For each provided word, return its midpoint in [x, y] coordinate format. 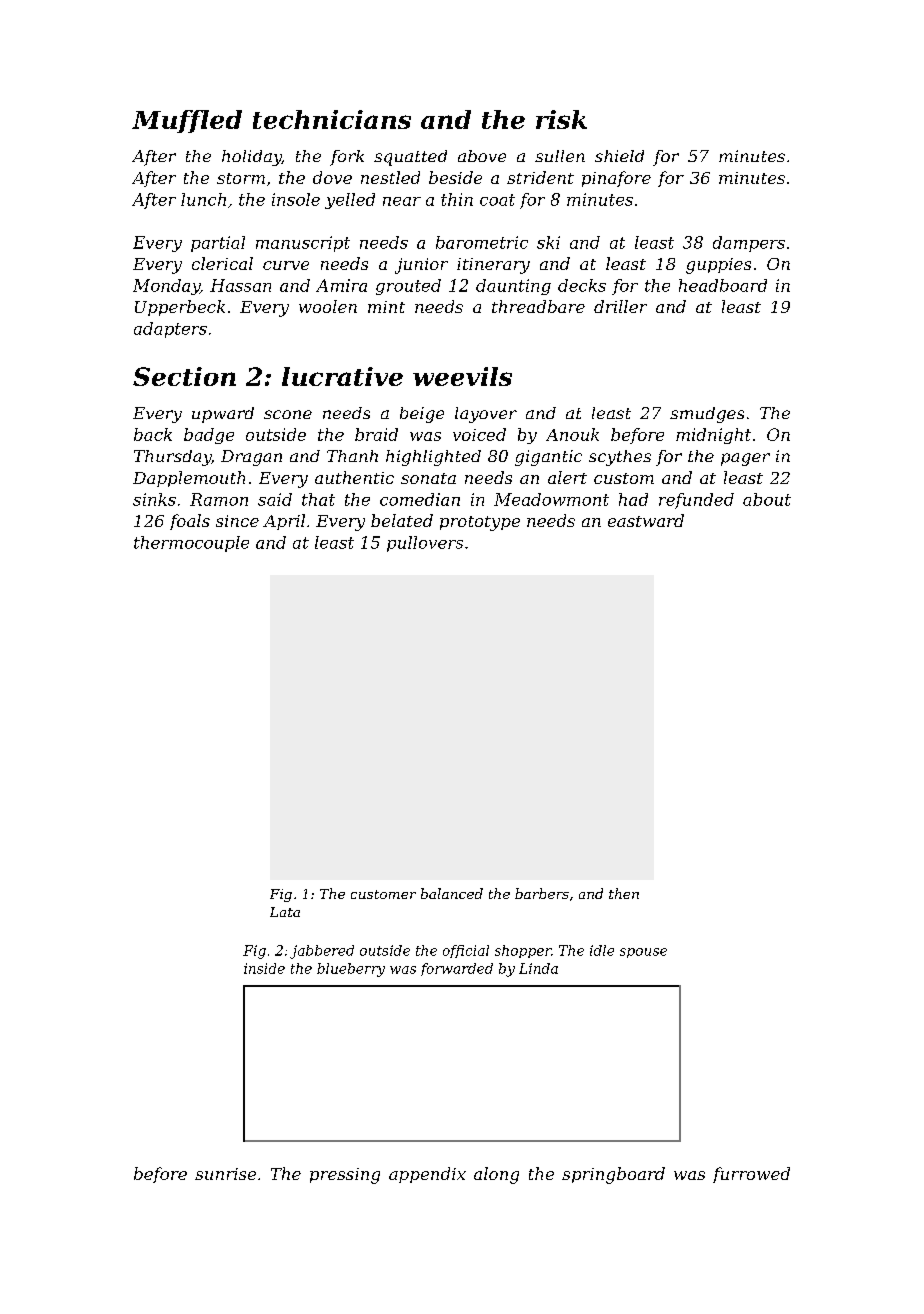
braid [376, 434]
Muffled [187, 121]
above [482, 156]
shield [619, 156]
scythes [620, 458]
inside [264, 968]
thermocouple [191, 544]
